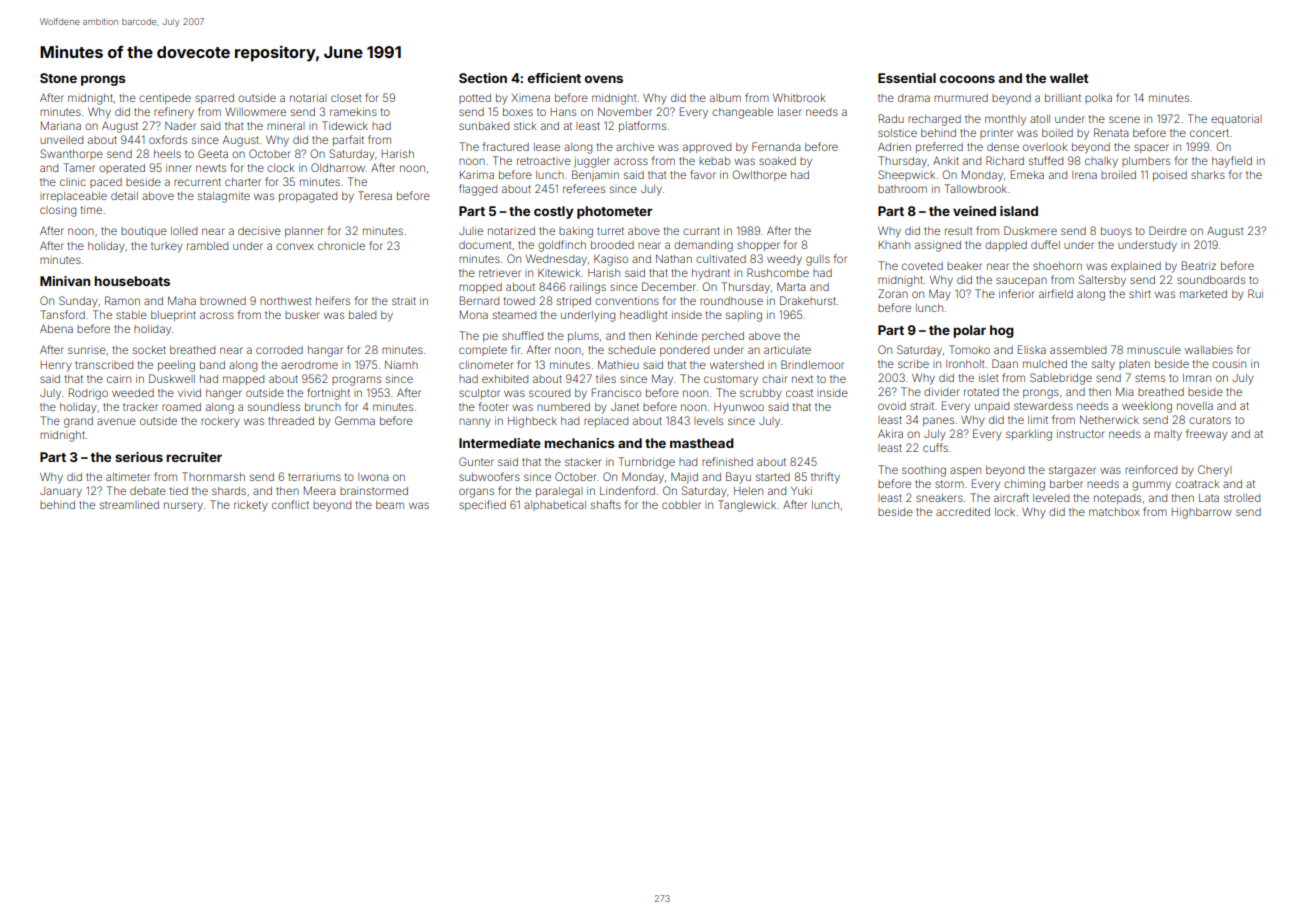  I want to click on Cheryl, so click(1215, 471).
